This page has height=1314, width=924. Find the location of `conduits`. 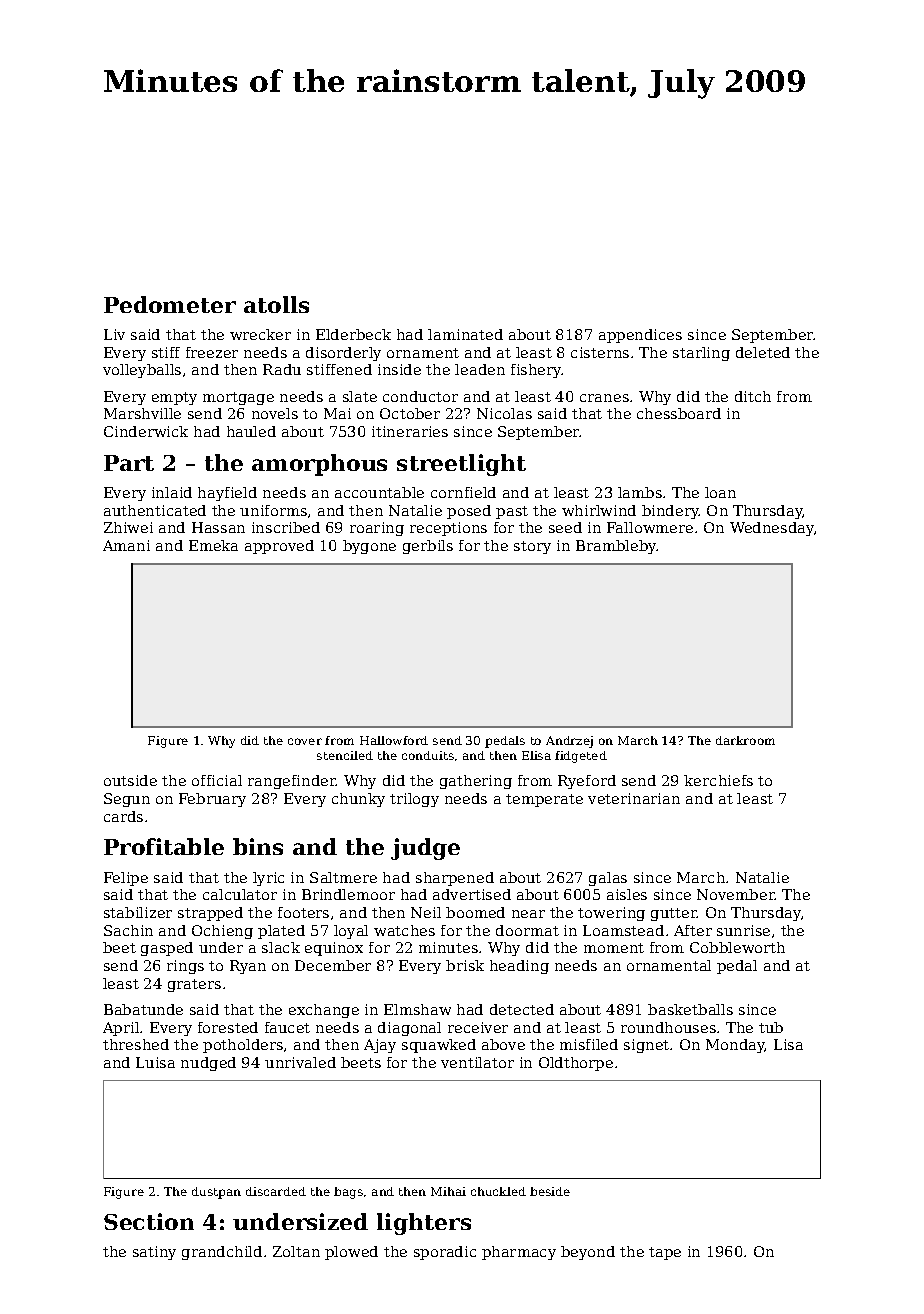

conduits is located at coordinates (428, 755).
